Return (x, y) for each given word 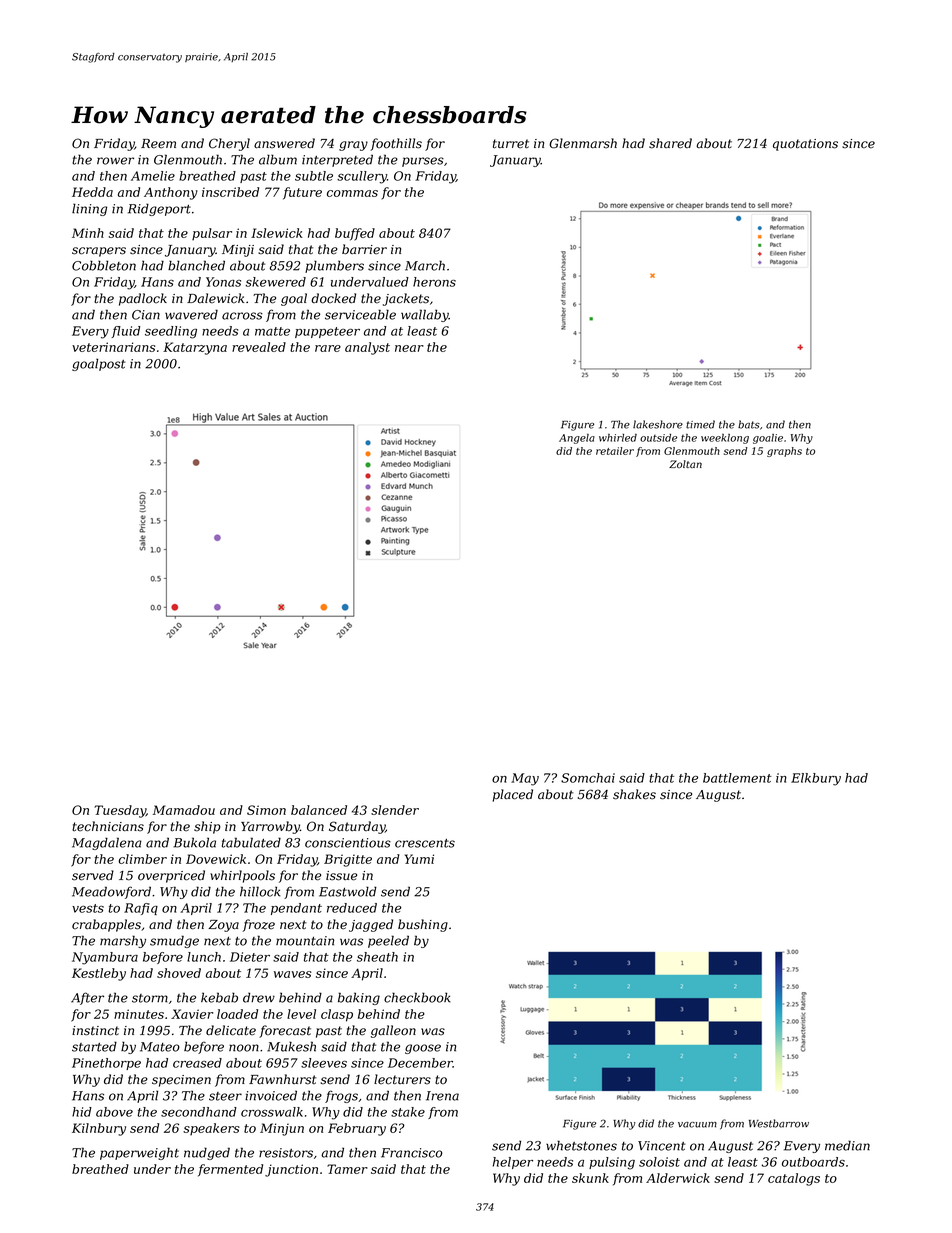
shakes (634, 794)
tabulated (251, 842)
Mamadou (184, 810)
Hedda (92, 192)
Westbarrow (779, 1123)
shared (670, 143)
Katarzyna (195, 348)
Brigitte (348, 860)
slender (395, 810)
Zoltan (685, 464)
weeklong (725, 439)
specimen (181, 1081)
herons (434, 282)
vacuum (697, 1125)
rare (328, 348)
